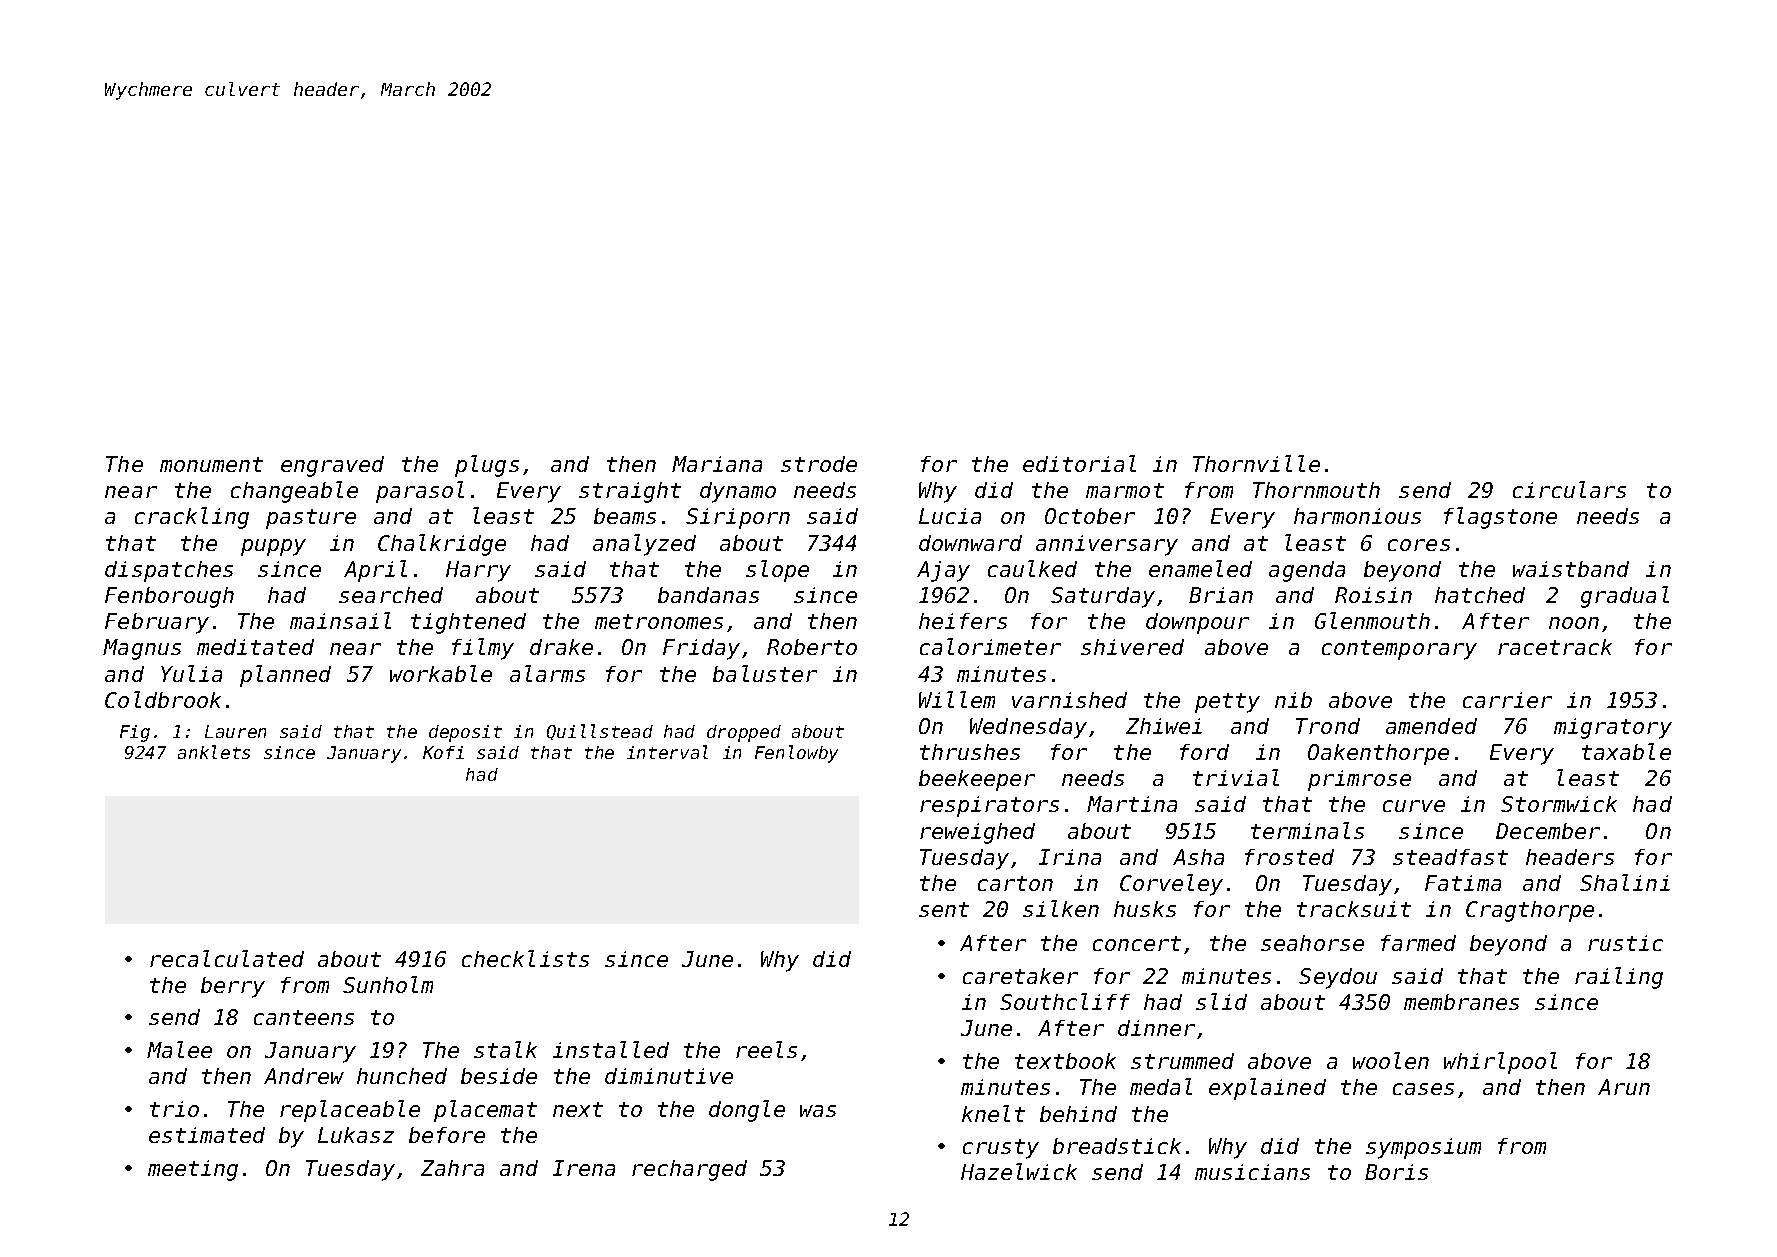 The image size is (1777, 1257). What do you see at coordinates (747, 1111) in the screenshot?
I see `dongle` at bounding box center [747, 1111].
